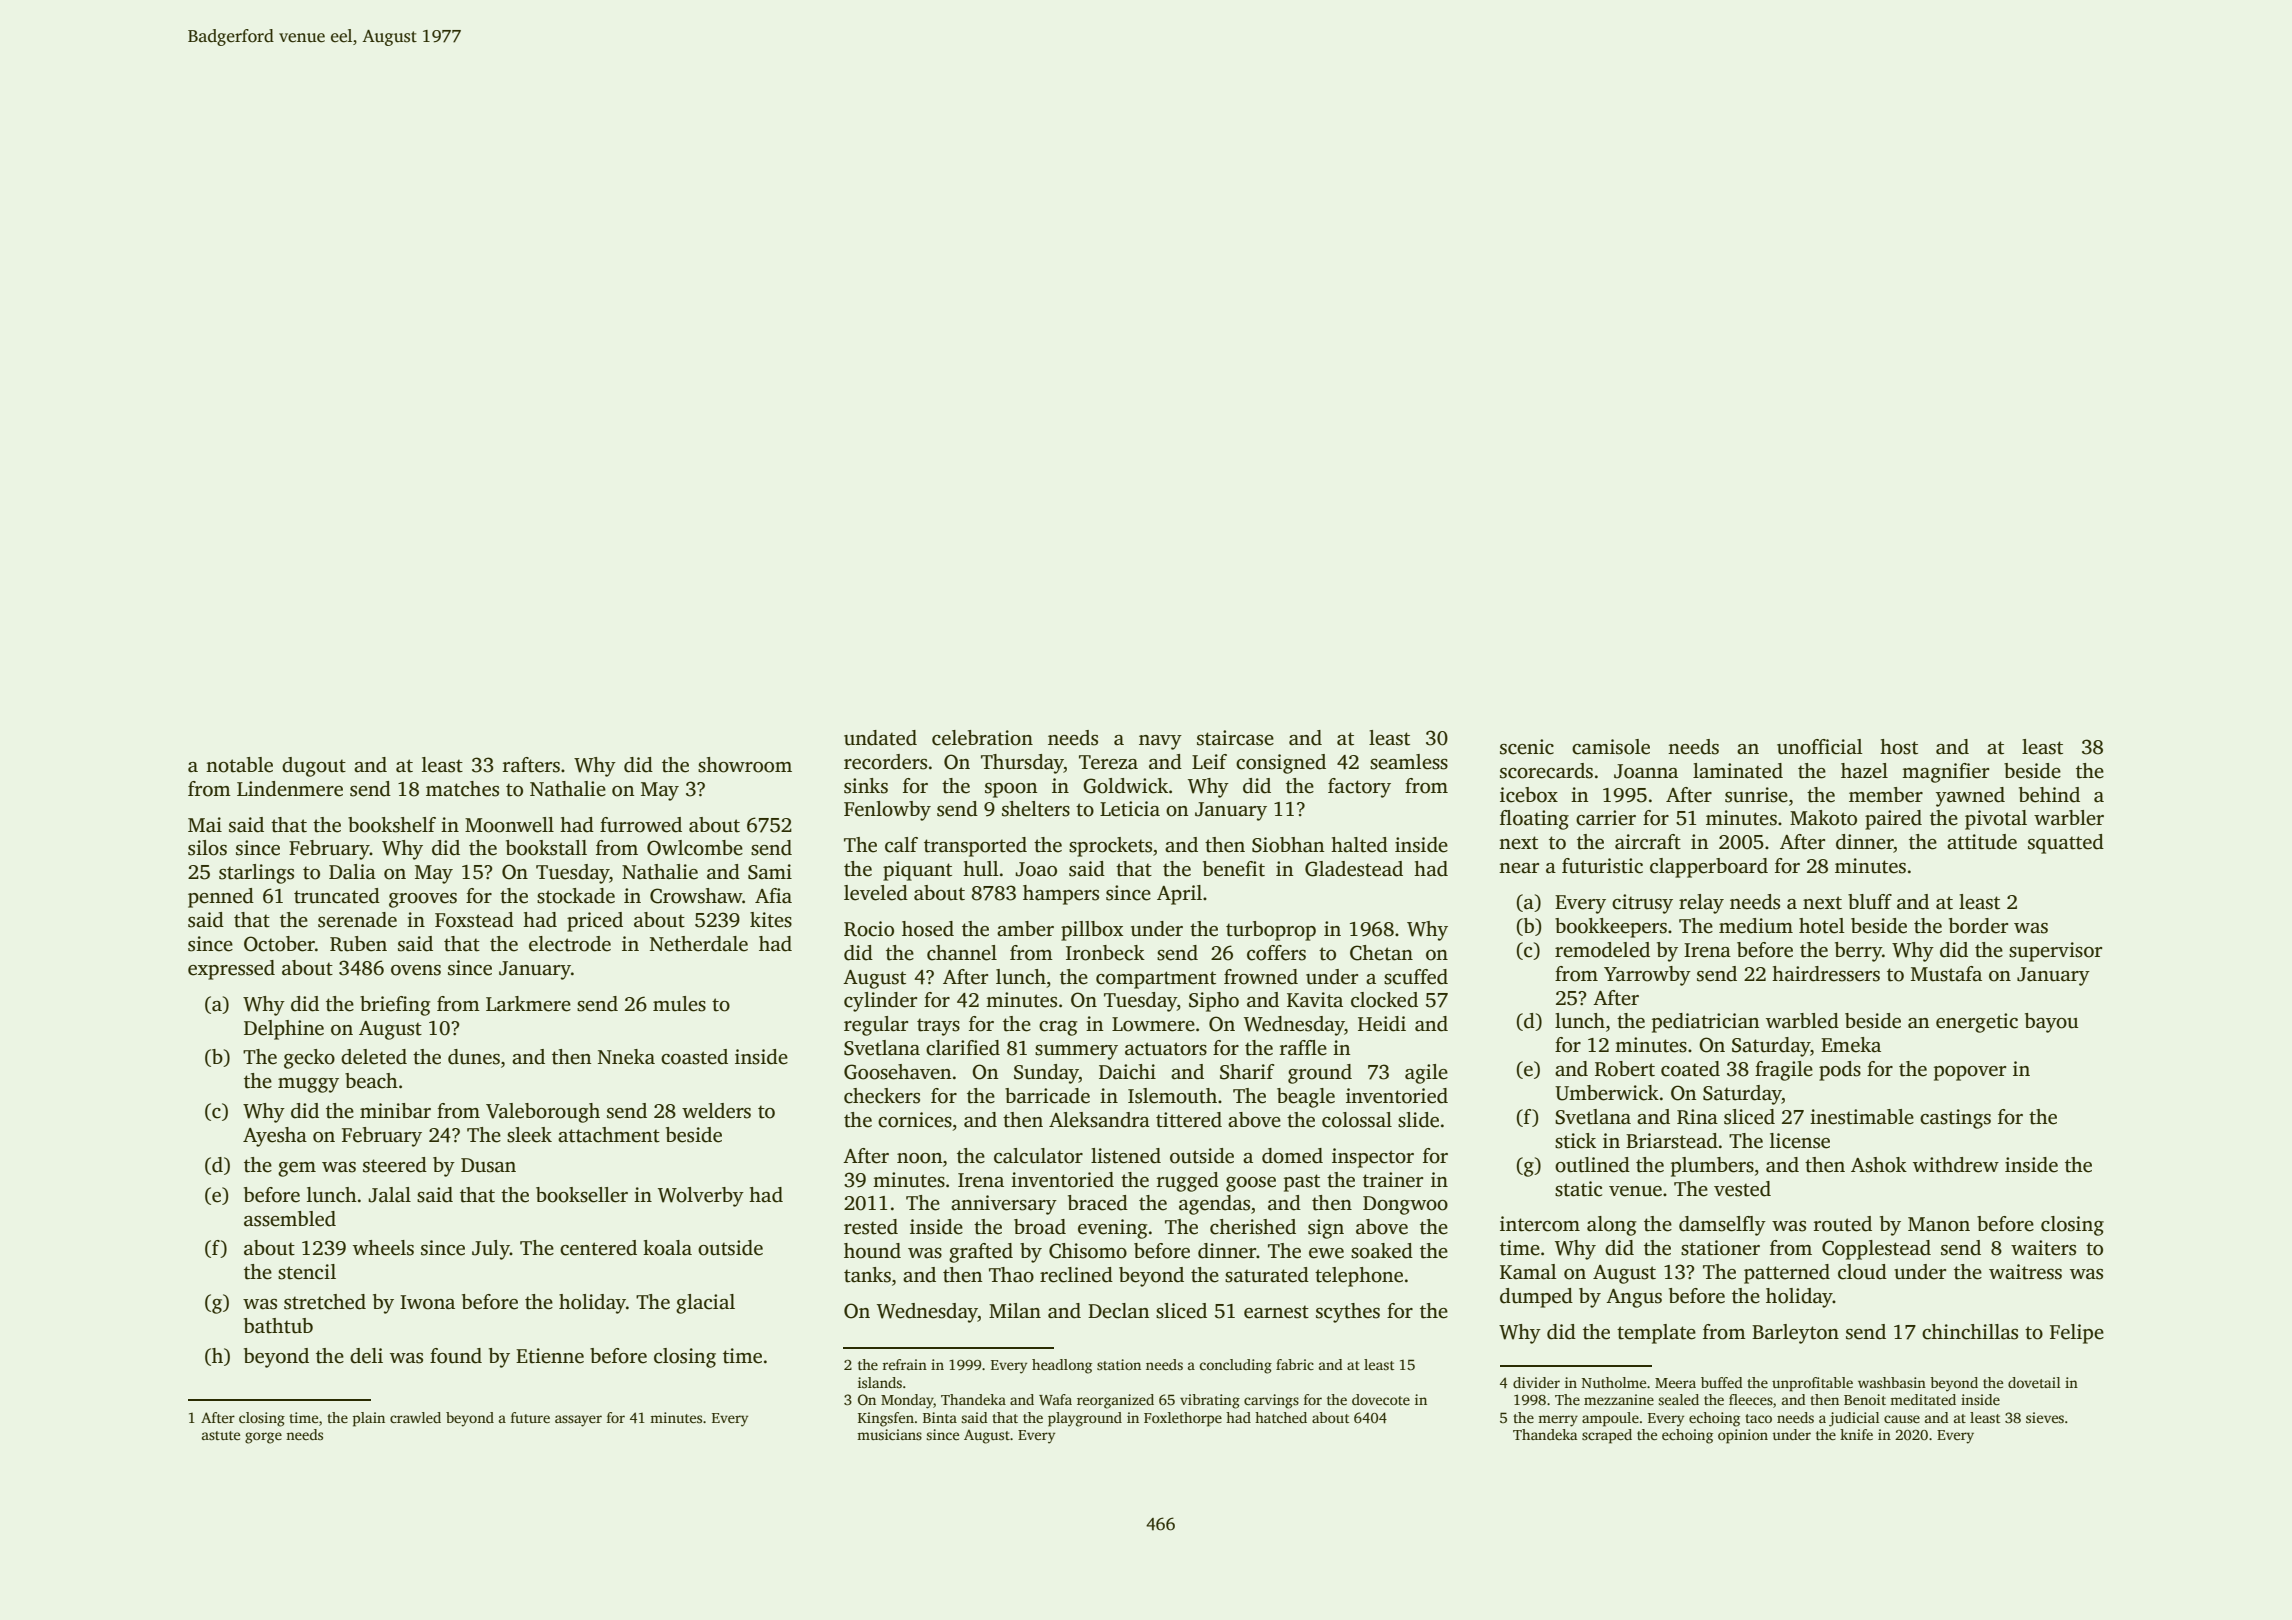 The height and width of the screenshot is (1620, 2292). Describe the element at coordinates (1247, 1072) in the screenshot. I see `Sharif` at that location.
